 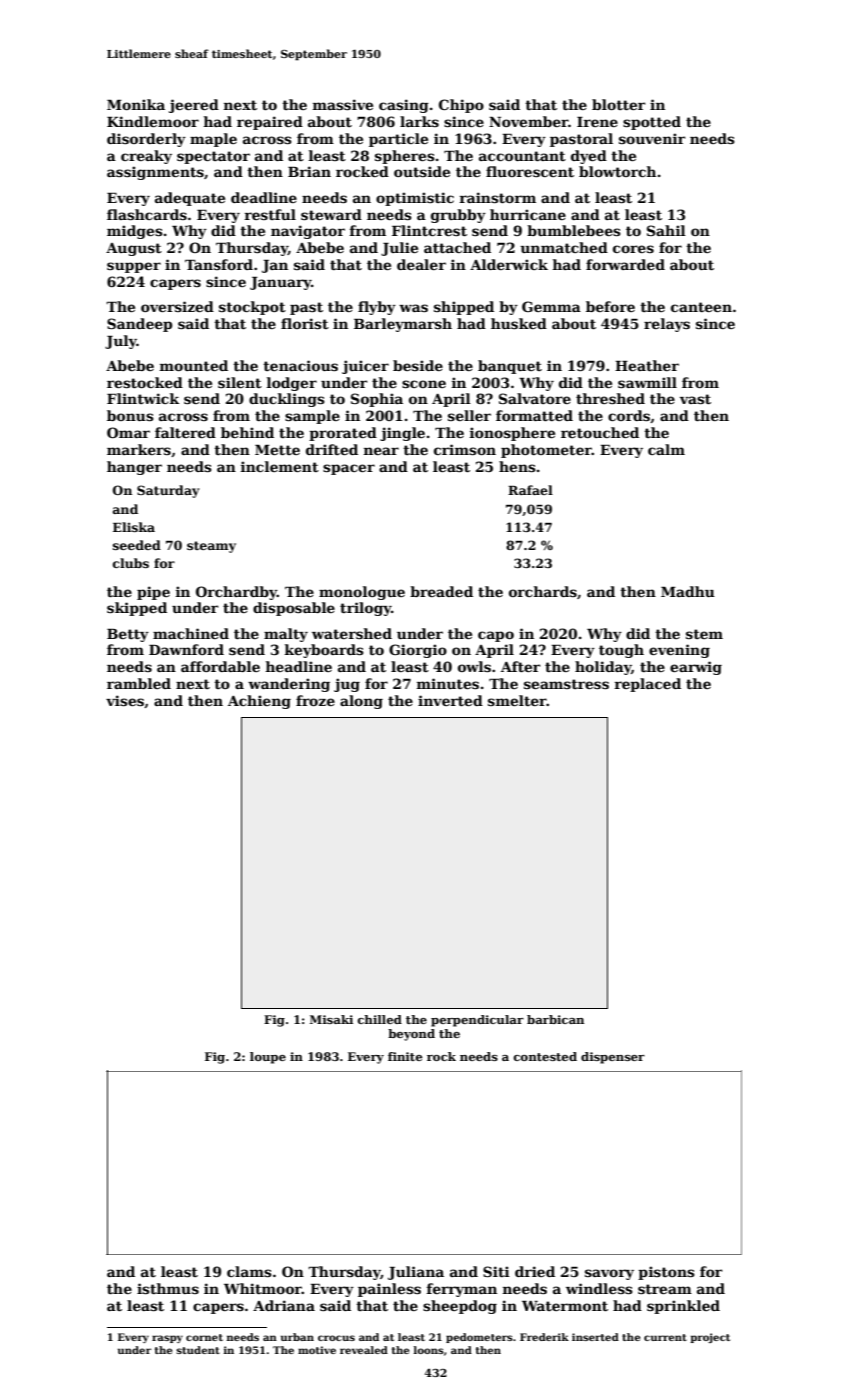 What do you see at coordinates (665, 1337) in the image?
I see `current` at bounding box center [665, 1337].
